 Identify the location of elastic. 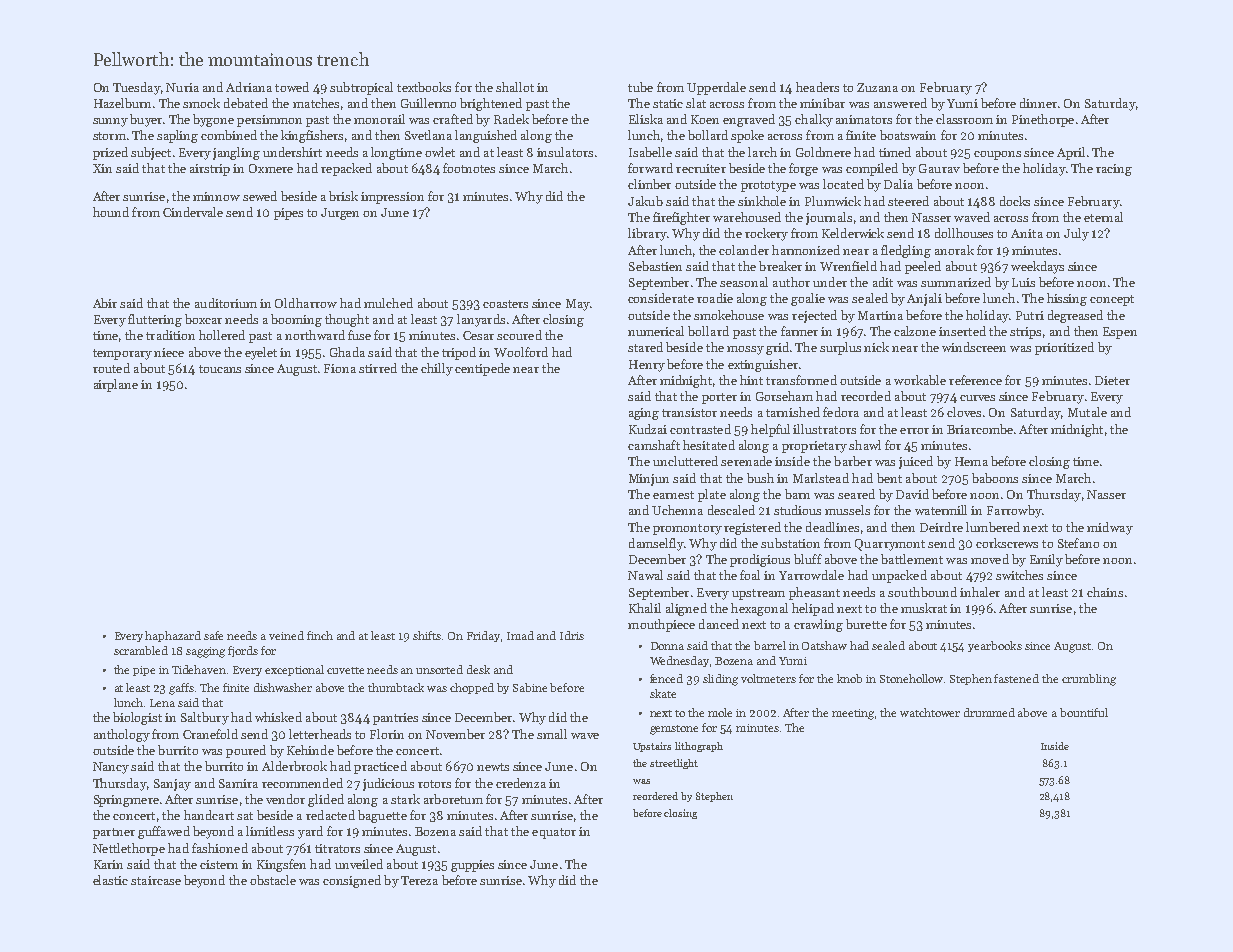
(110, 880).
